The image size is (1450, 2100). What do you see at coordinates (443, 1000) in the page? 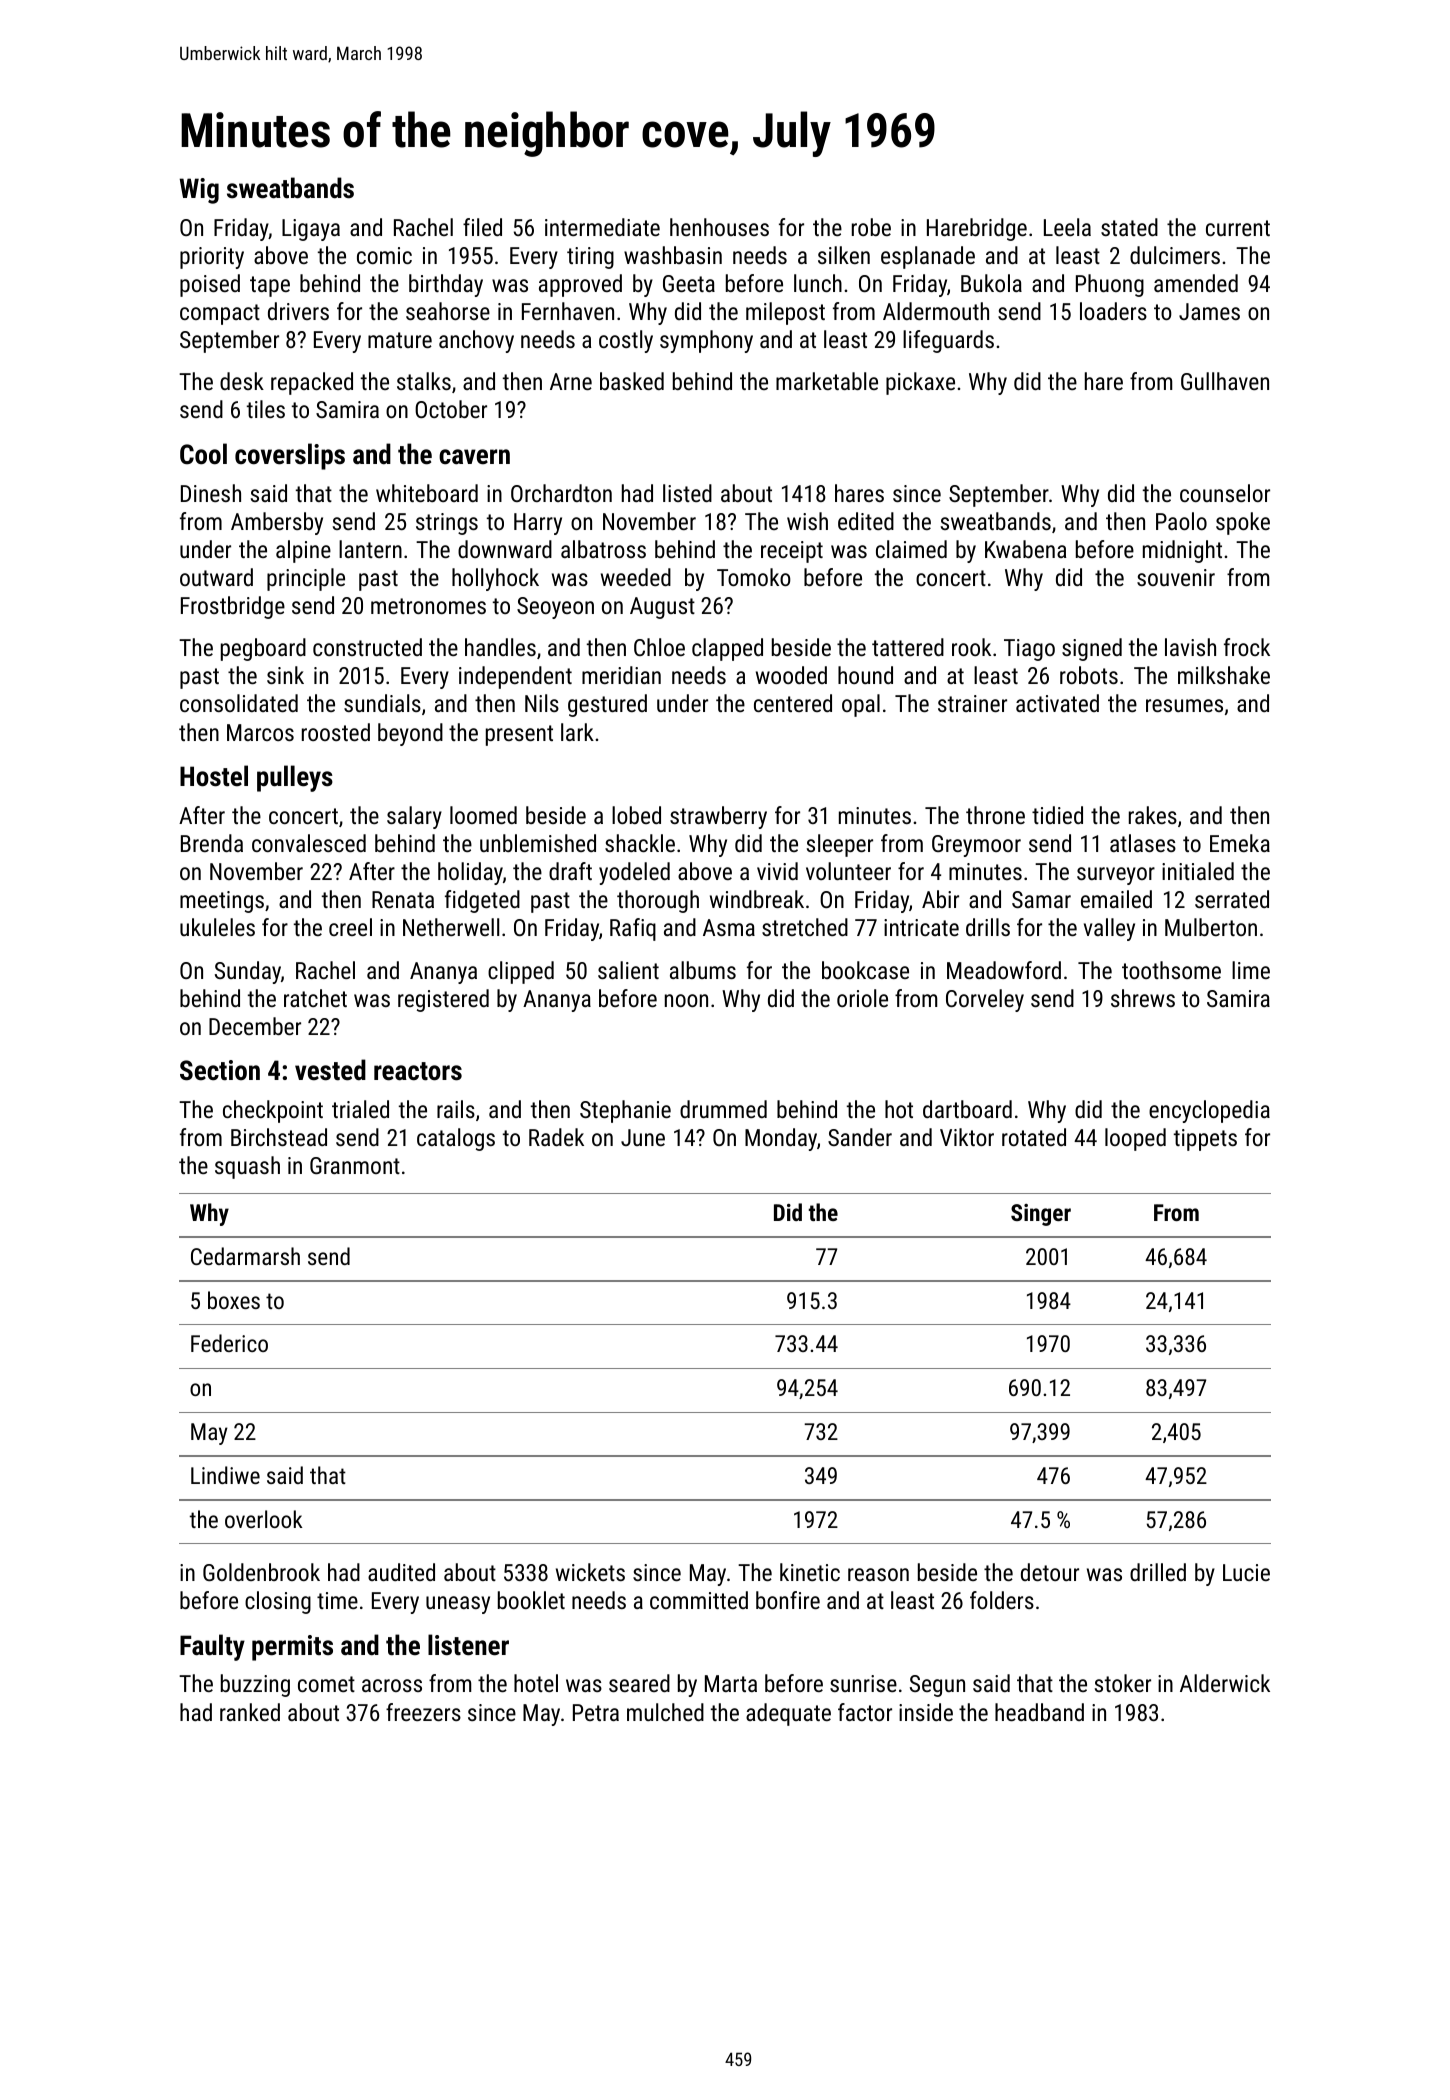
I see `registered` at bounding box center [443, 1000].
